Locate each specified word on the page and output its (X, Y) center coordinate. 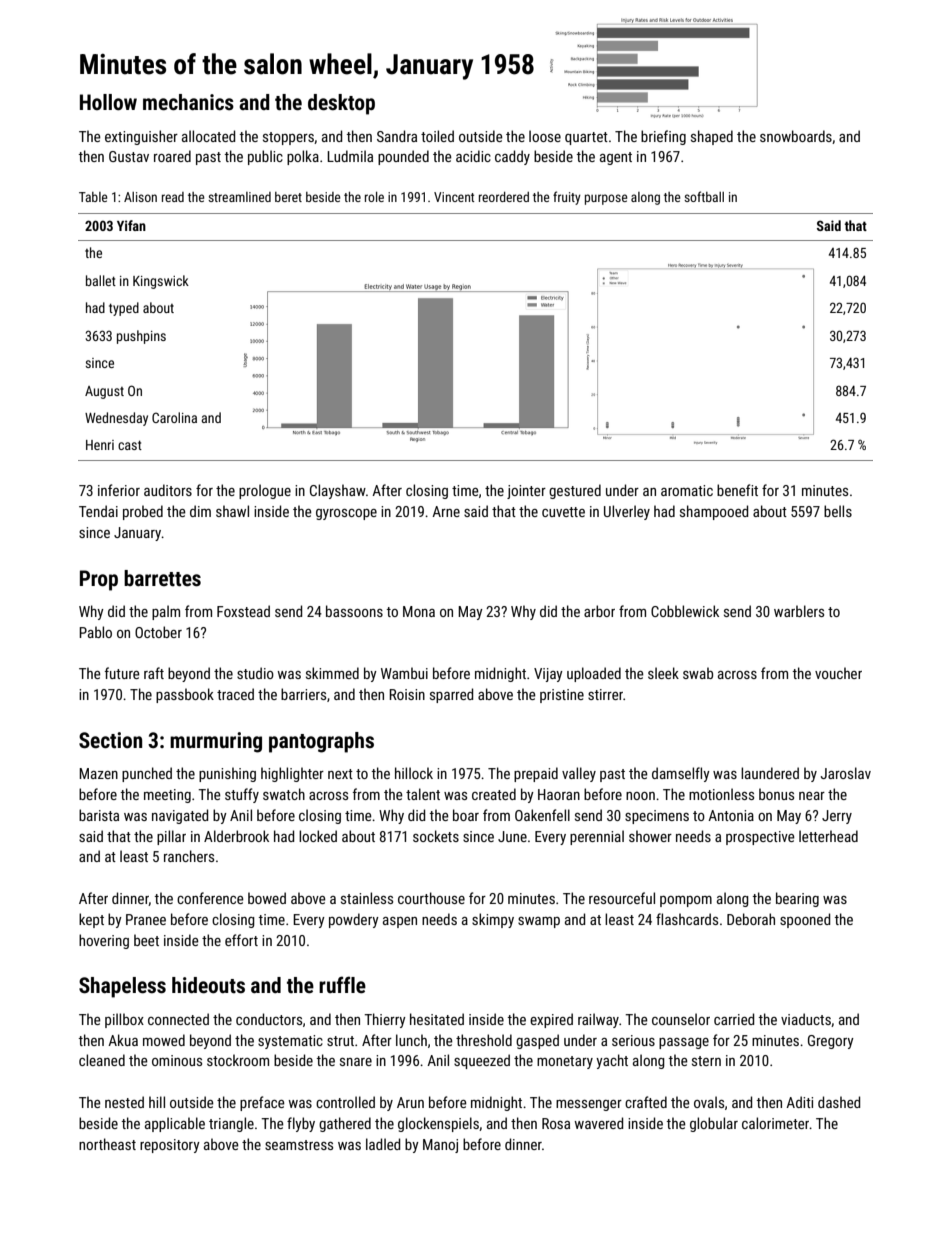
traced (235, 694)
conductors (269, 1019)
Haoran (559, 794)
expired (551, 1020)
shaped (712, 137)
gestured (575, 491)
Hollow (108, 102)
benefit (737, 490)
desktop (341, 104)
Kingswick (161, 282)
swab (698, 673)
